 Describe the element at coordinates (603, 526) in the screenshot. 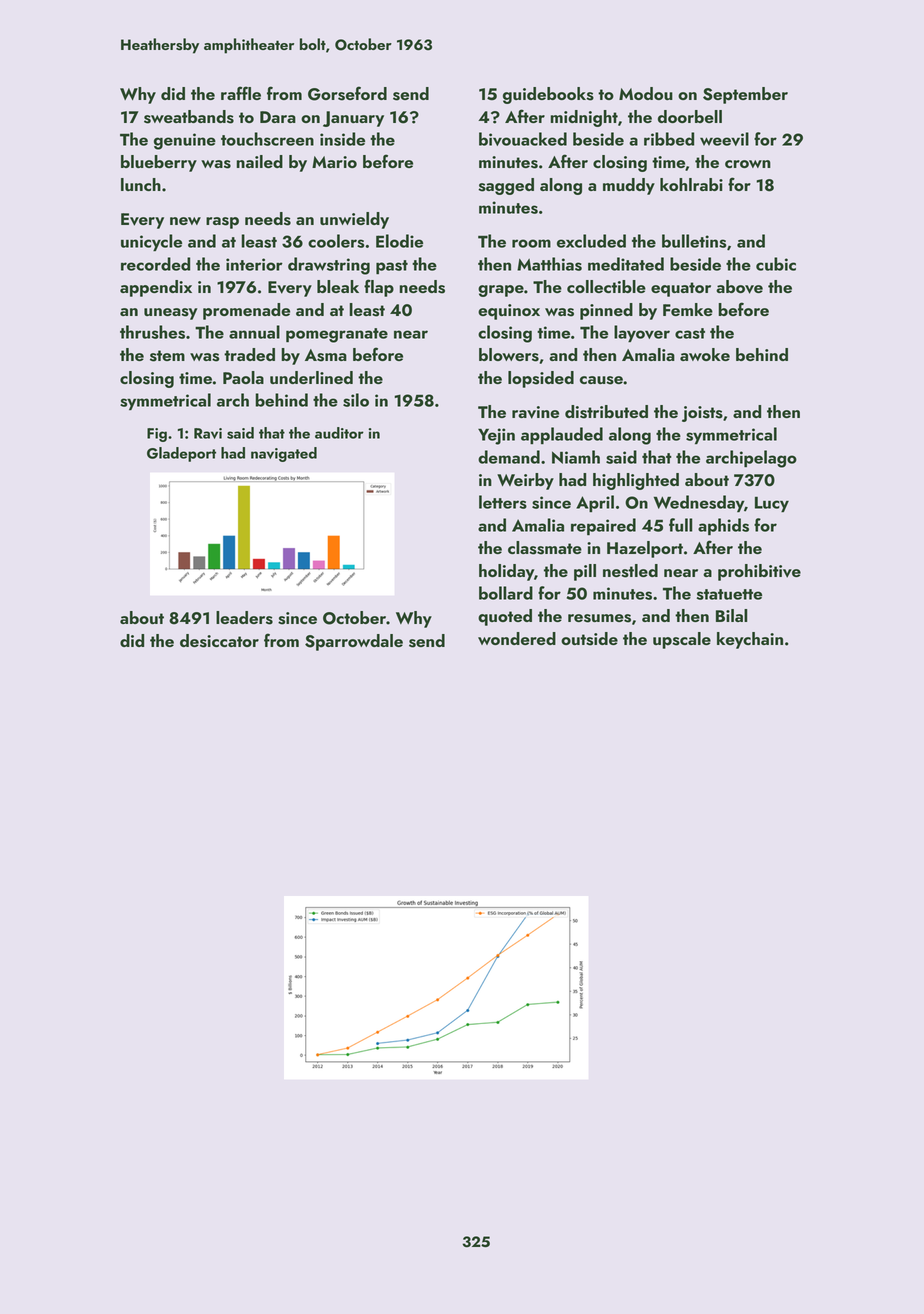

I see `repaired` at that location.
